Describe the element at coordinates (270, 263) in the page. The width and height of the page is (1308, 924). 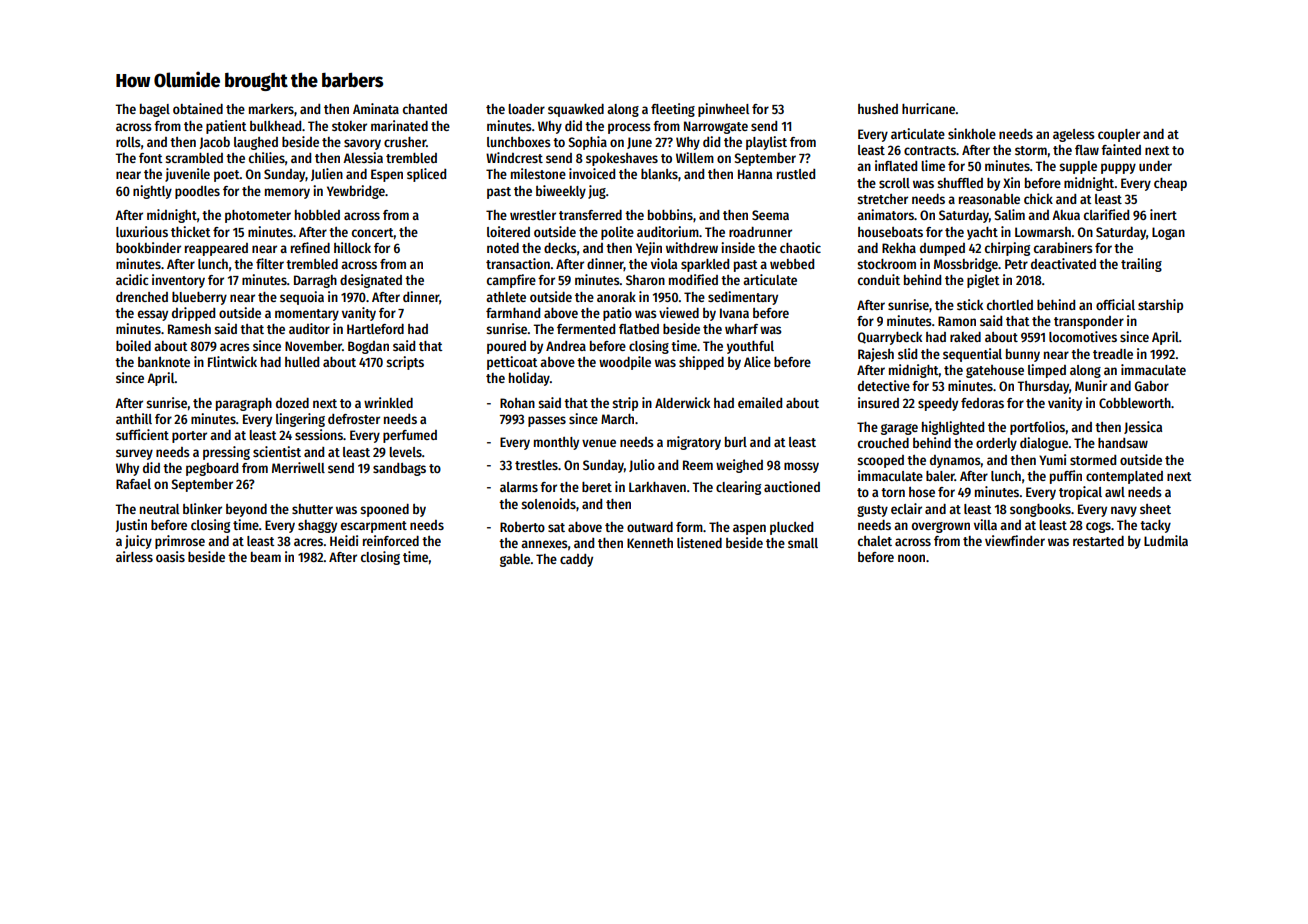
I see `filter` at that location.
